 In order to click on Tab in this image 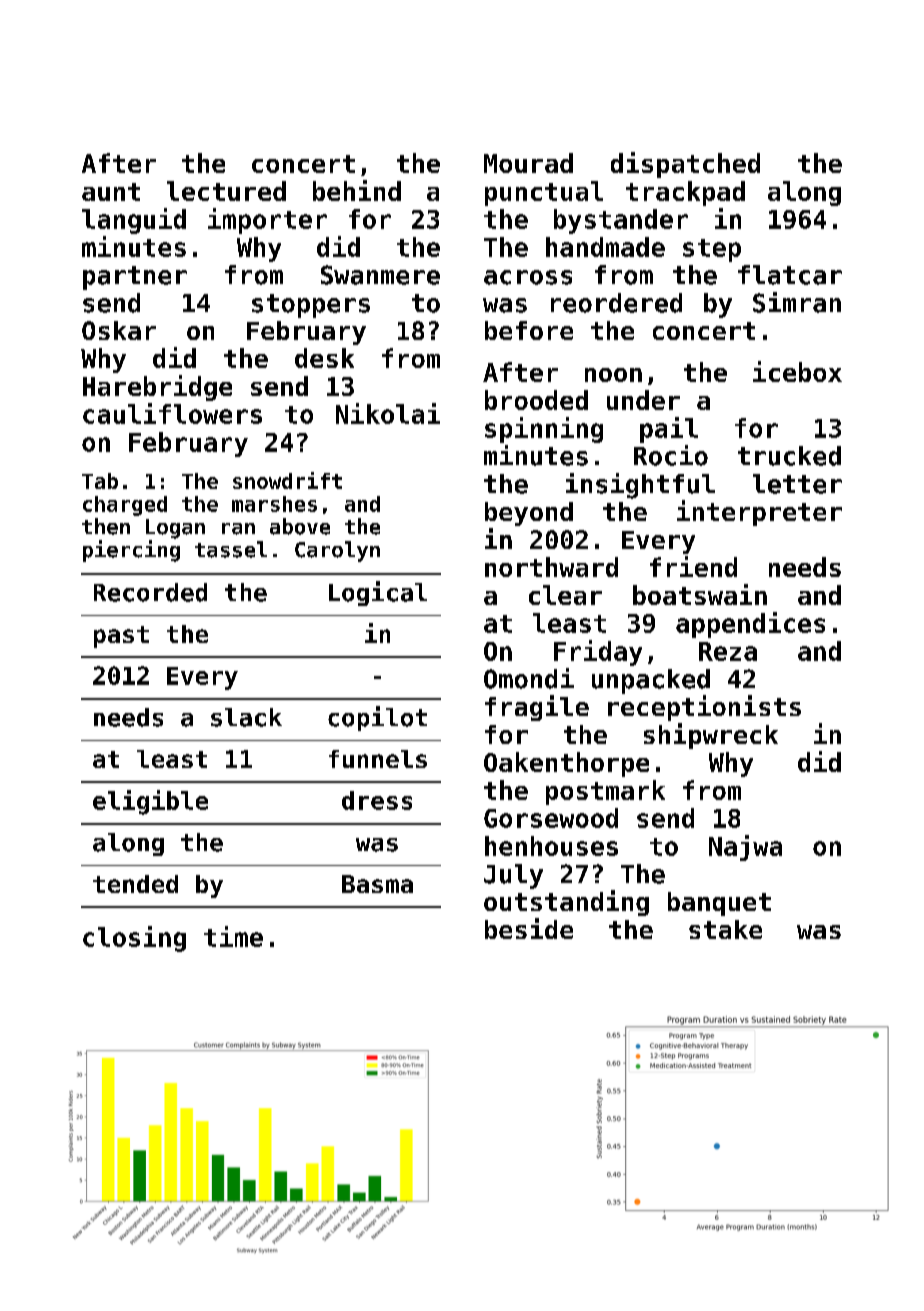, I will do `click(100, 481)`.
